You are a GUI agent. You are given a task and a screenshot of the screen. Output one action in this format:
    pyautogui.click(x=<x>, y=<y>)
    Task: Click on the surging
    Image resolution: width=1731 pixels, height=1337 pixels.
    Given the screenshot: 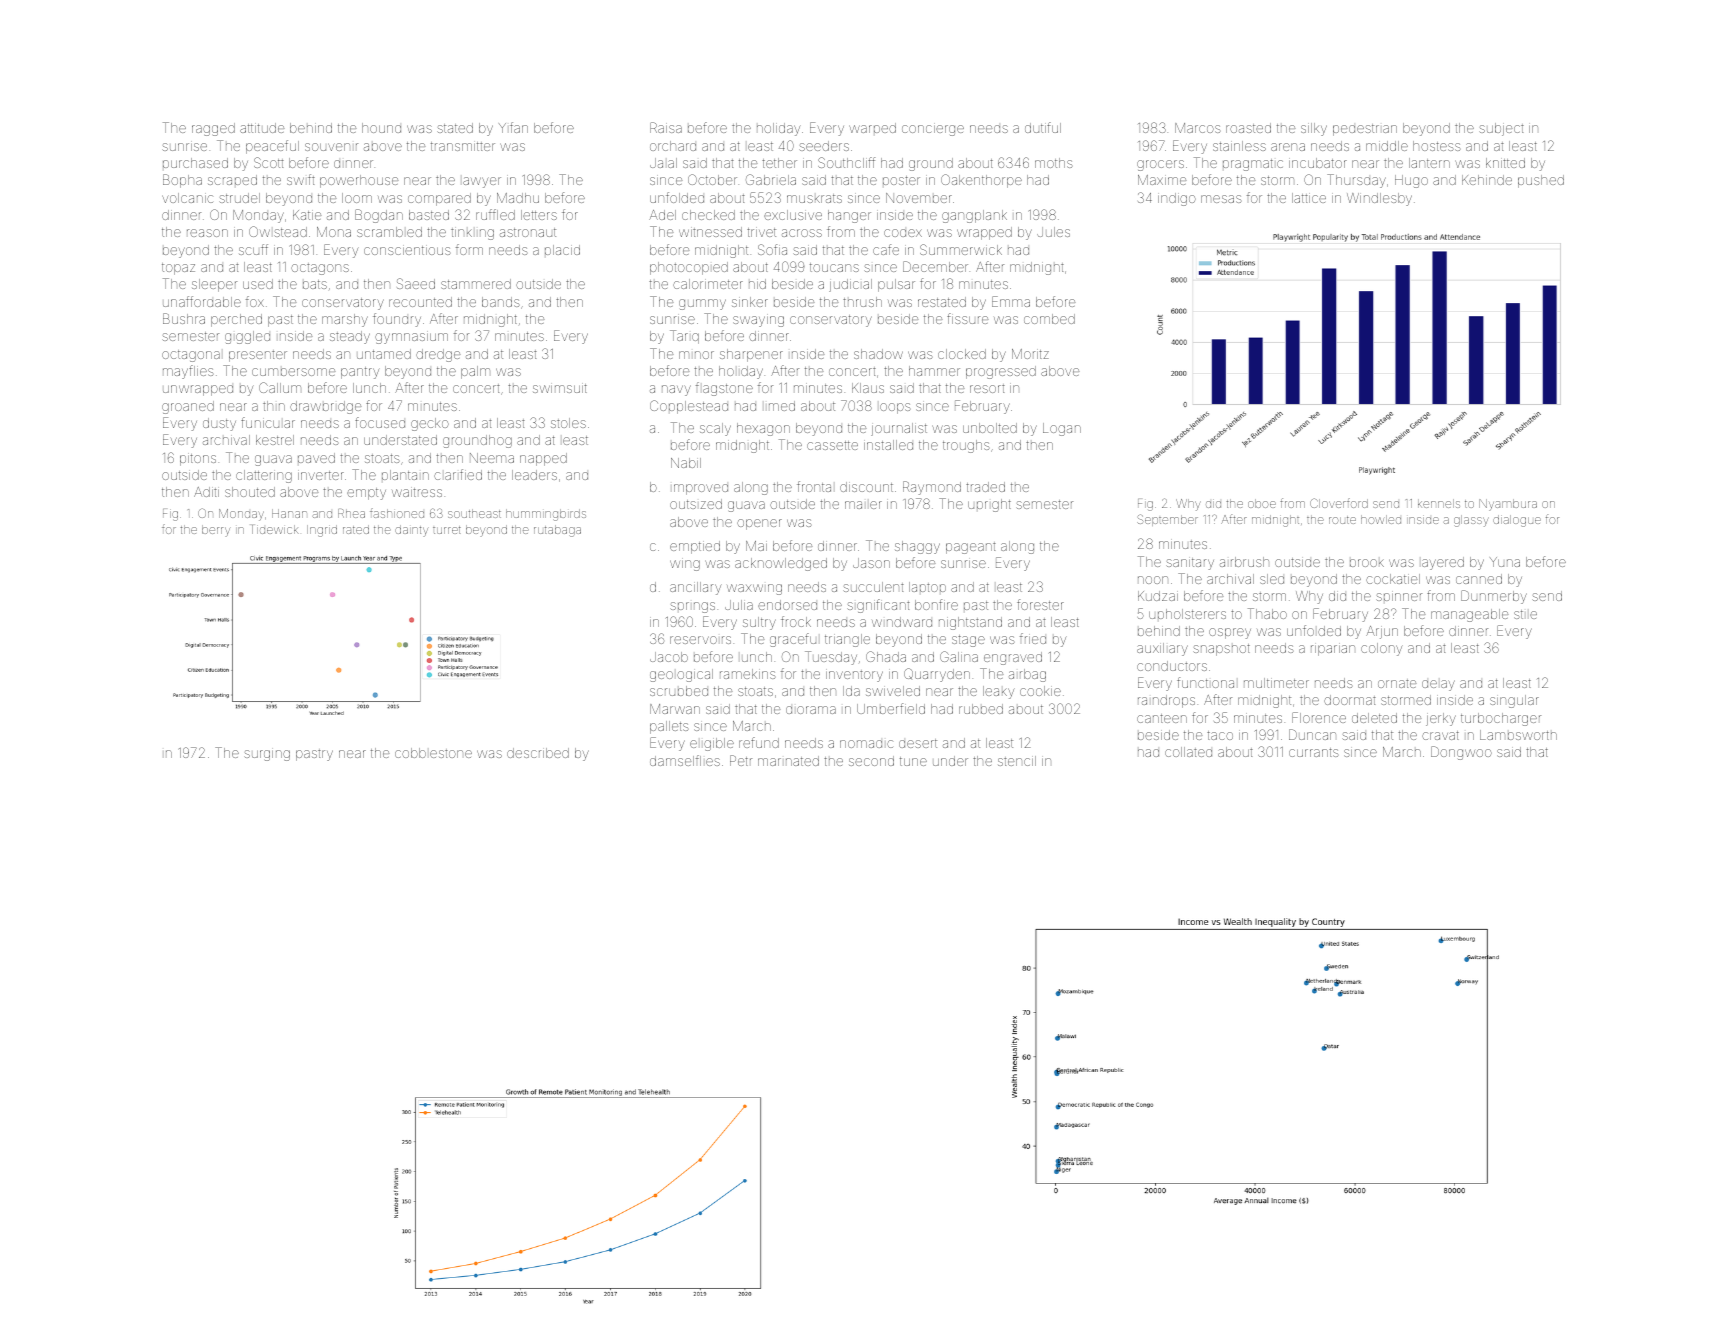 What is the action you would take?
    pyautogui.click(x=267, y=755)
